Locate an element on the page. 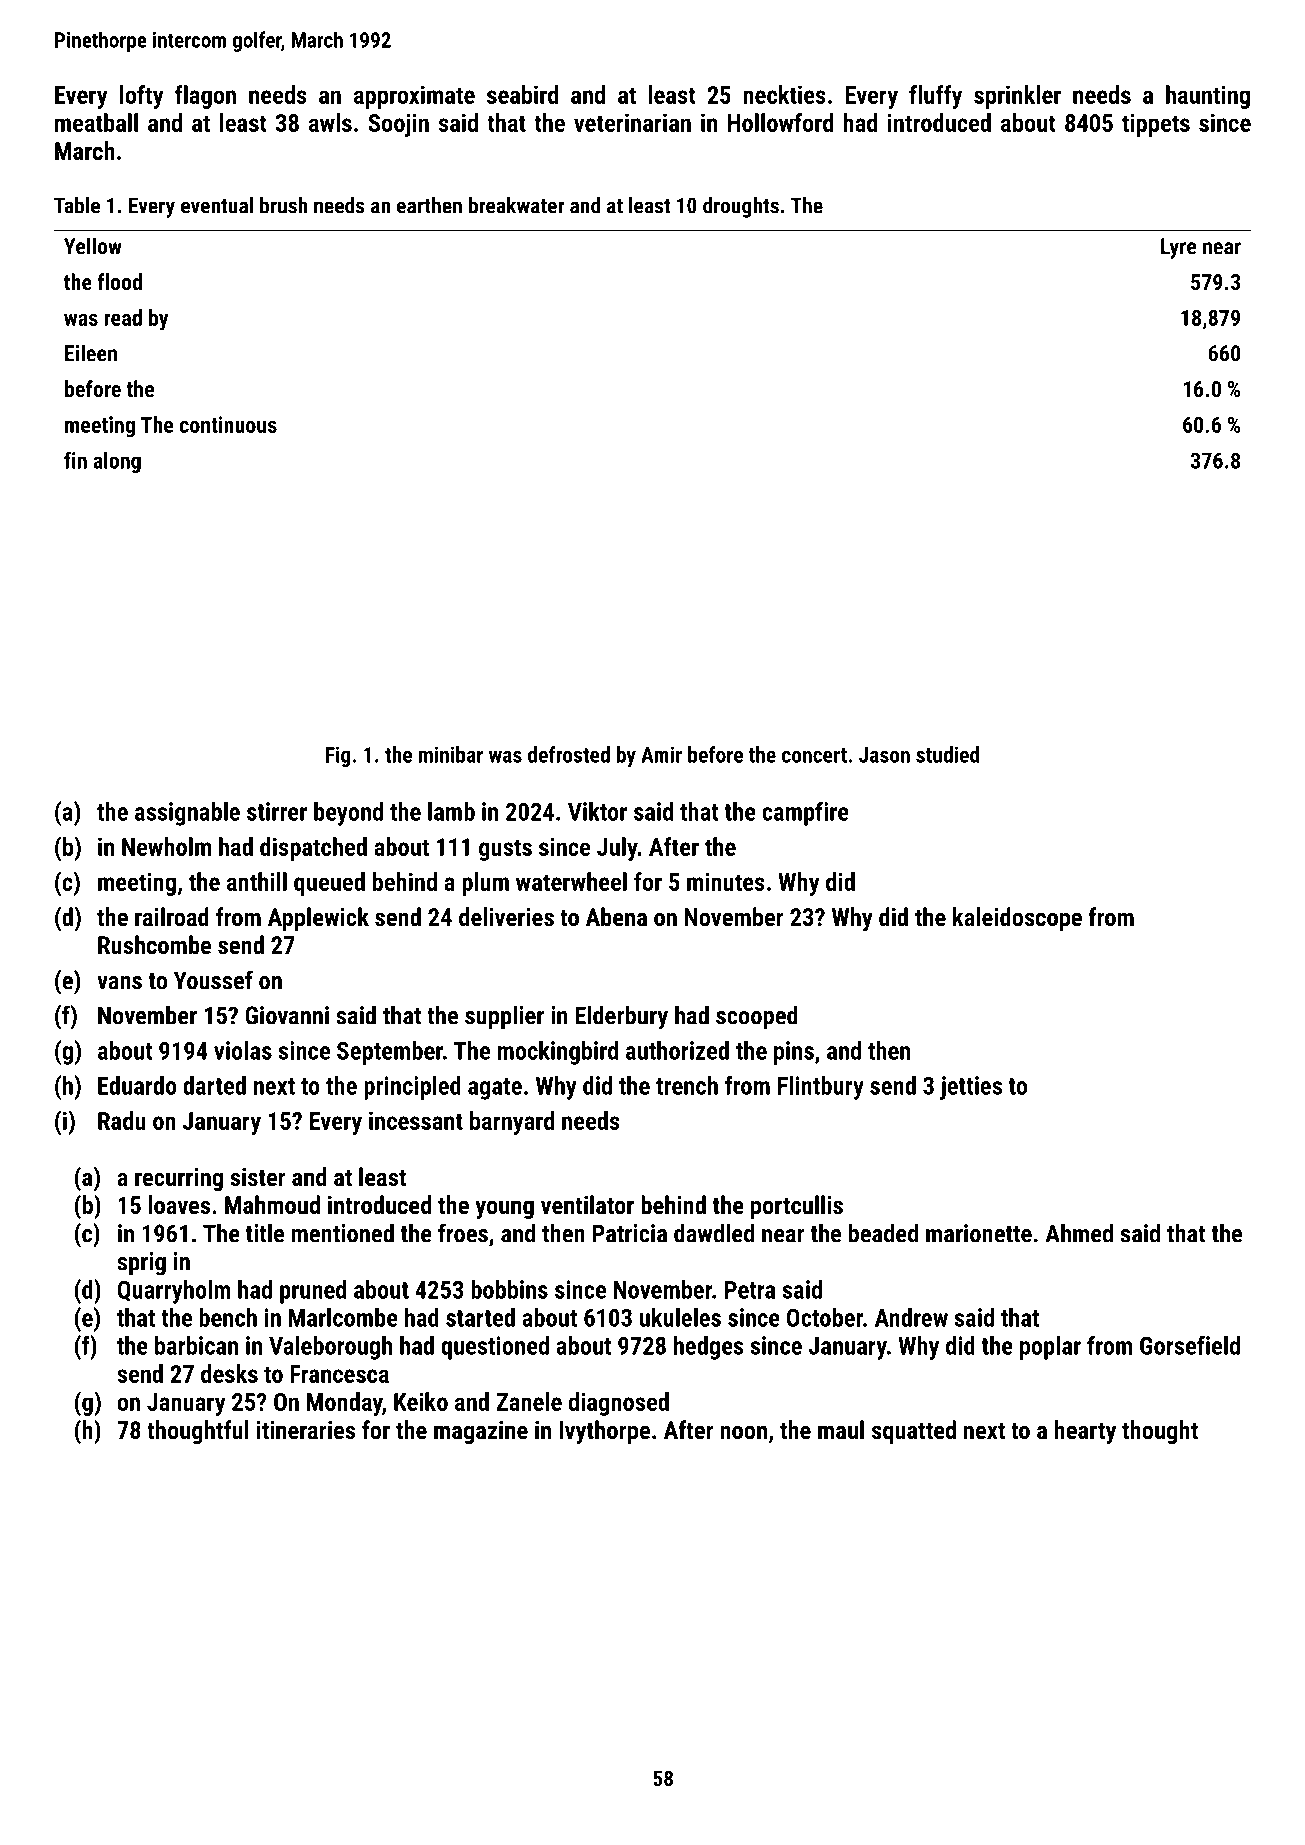 The image size is (1305, 1845). minutes is located at coordinates (726, 881).
